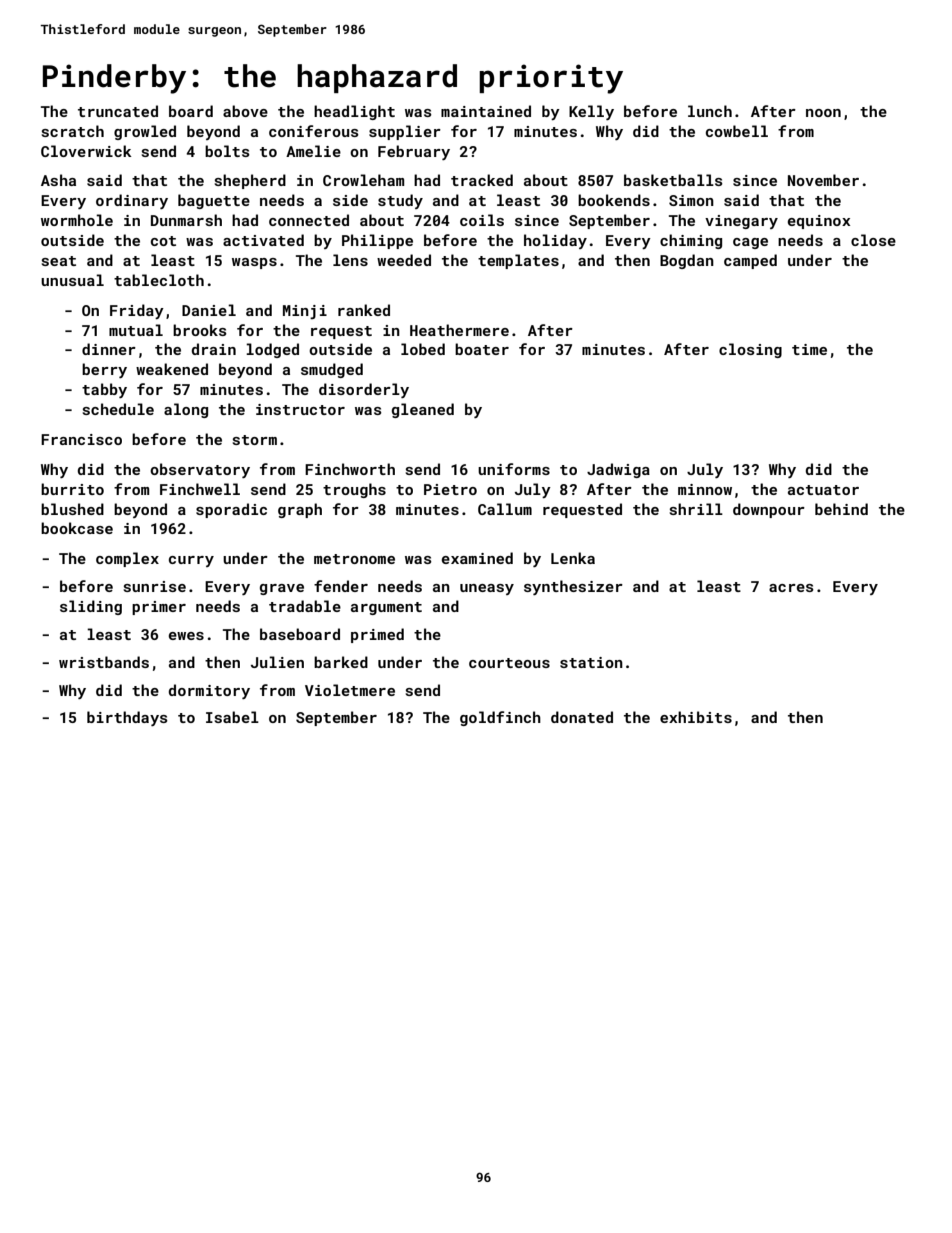 The image size is (952, 1233). I want to click on Julien, so click(277, 662).
